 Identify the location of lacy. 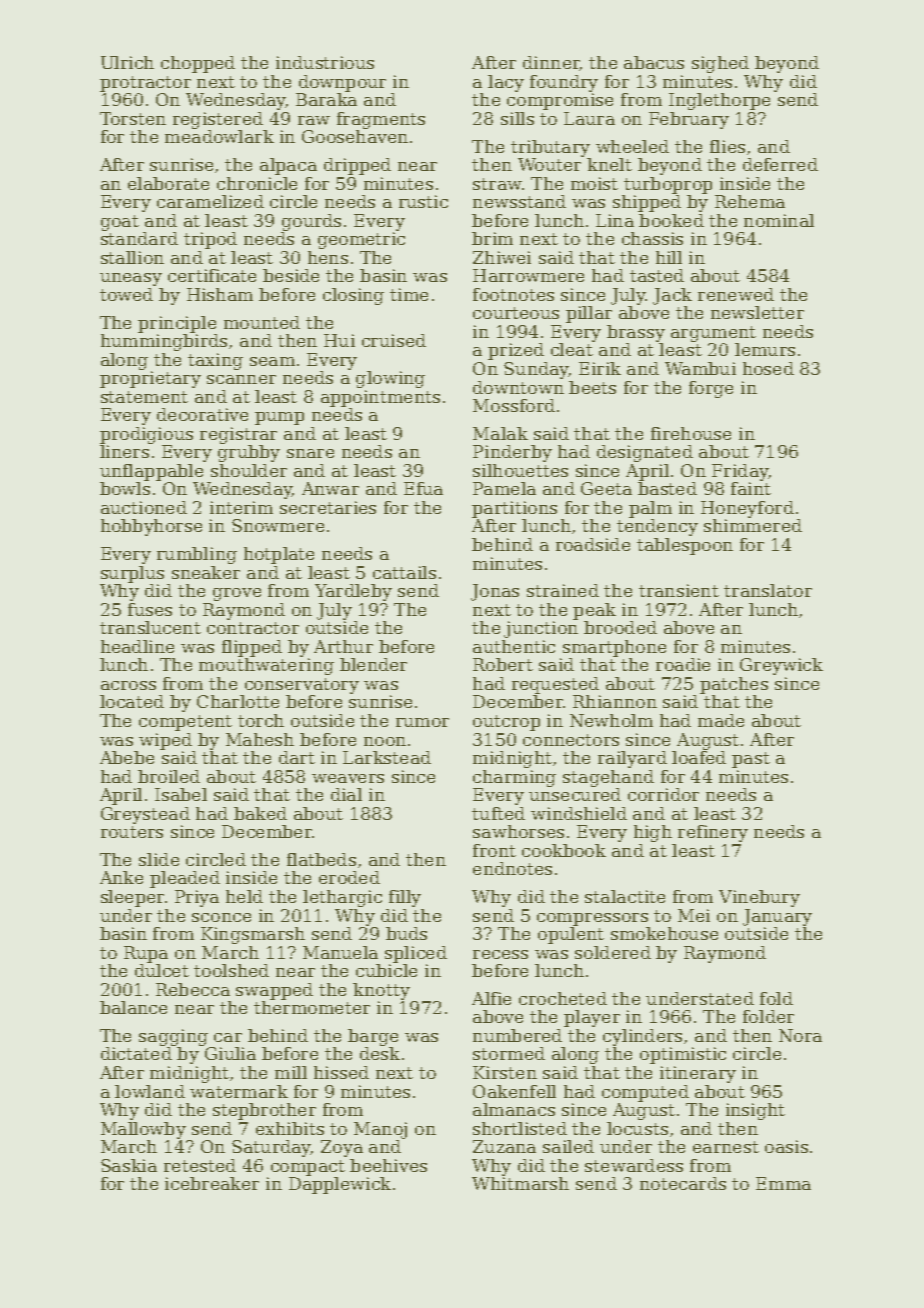
(506, 83).
